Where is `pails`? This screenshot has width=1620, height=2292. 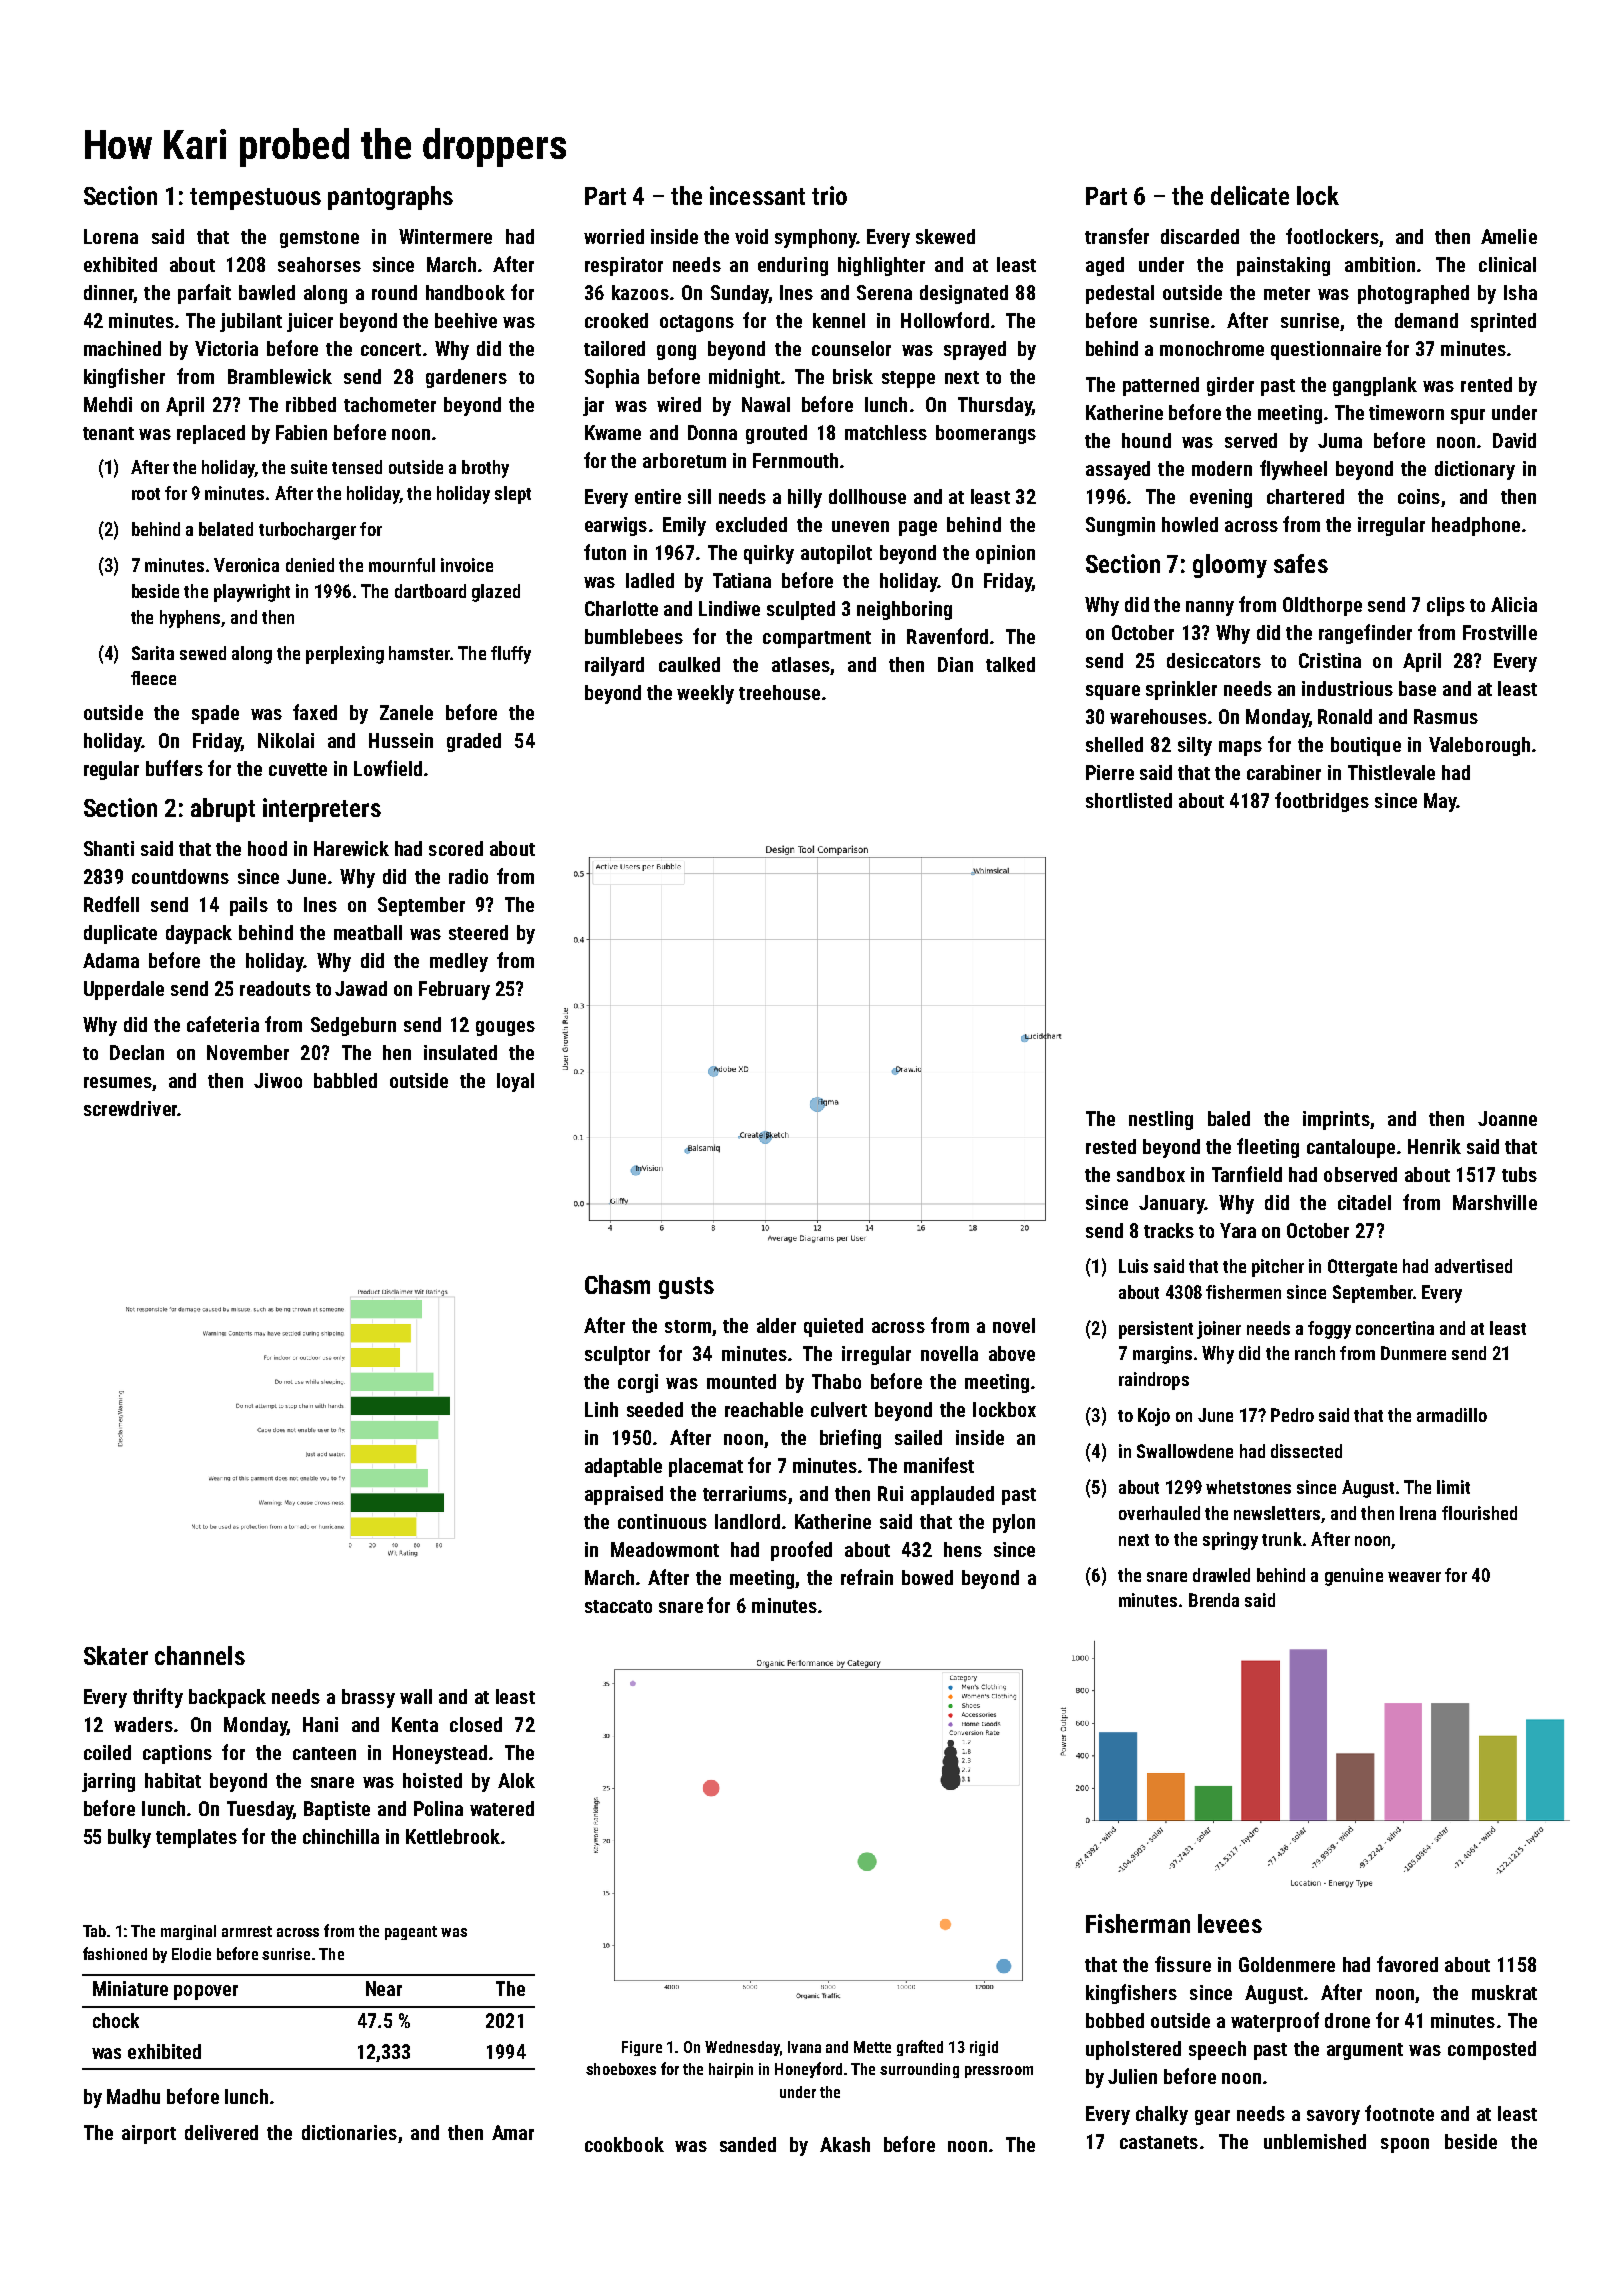
pails is located at coordinates (249, 906).
